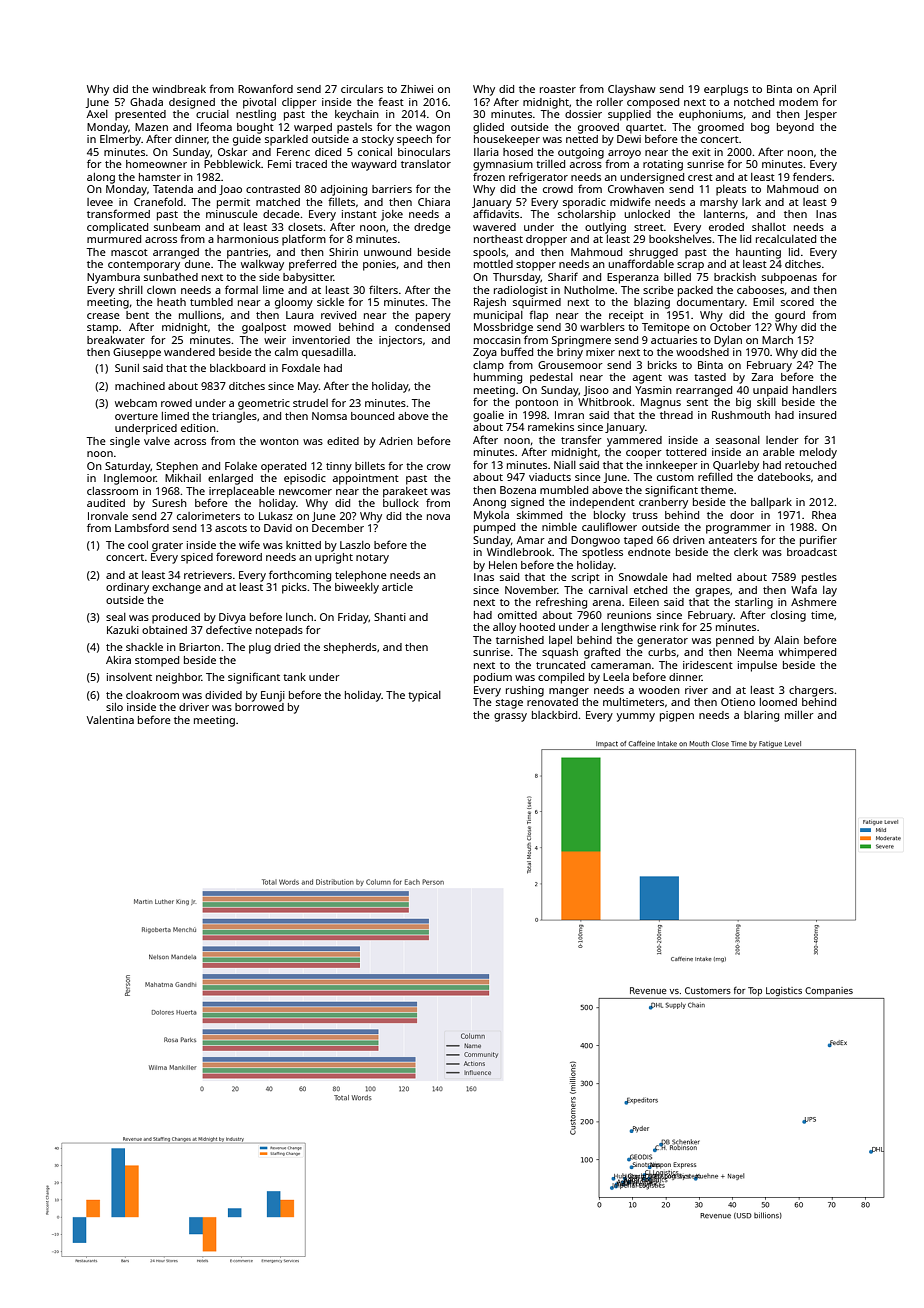 The image size is (924, 1308). What do you see at coordinates (383, 289) in the page?
I see `filters` at bounding box center [383, 289].
